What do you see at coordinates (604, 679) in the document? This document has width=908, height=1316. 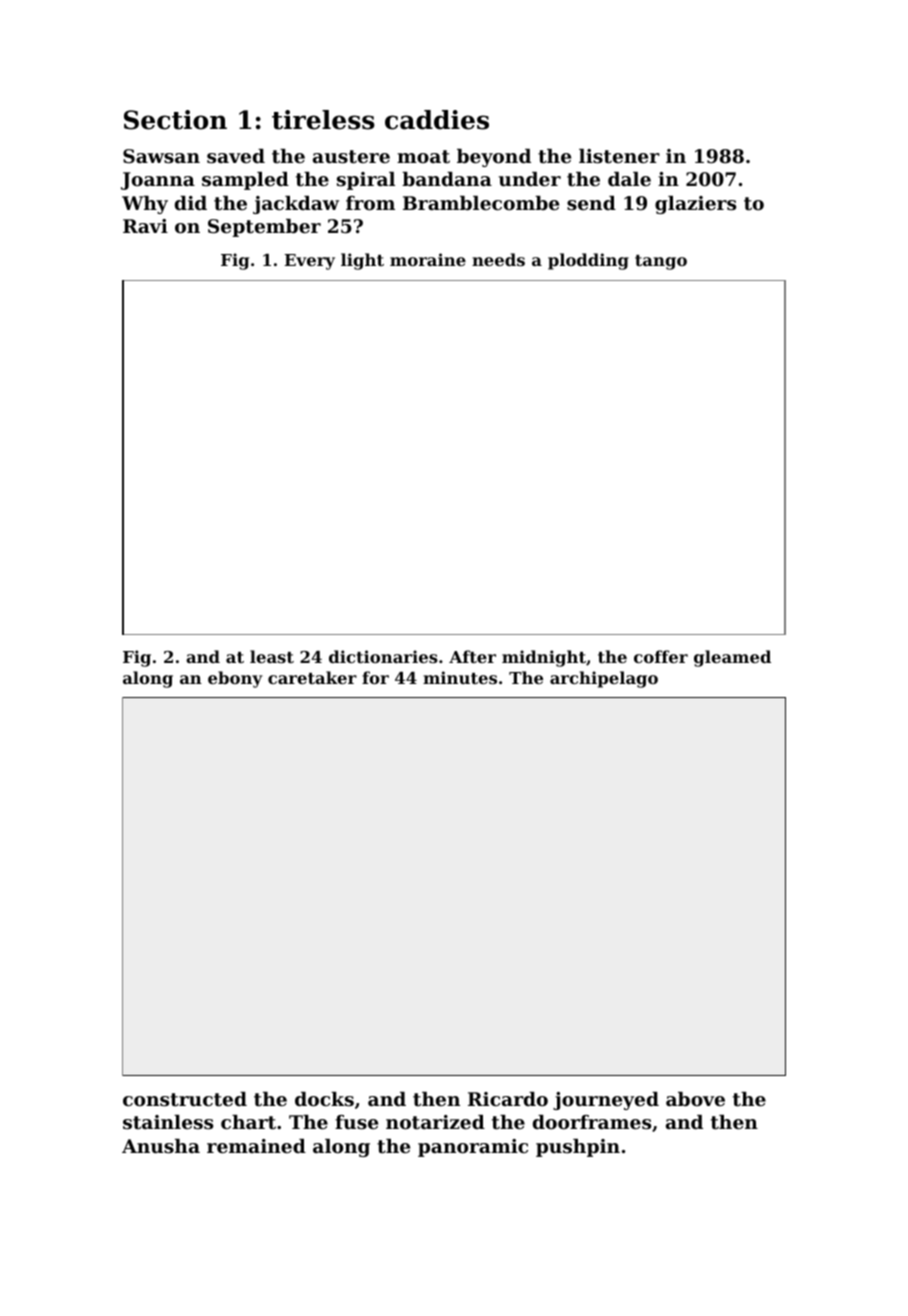 I see `archipelago` at bounding box center [604, 679].
